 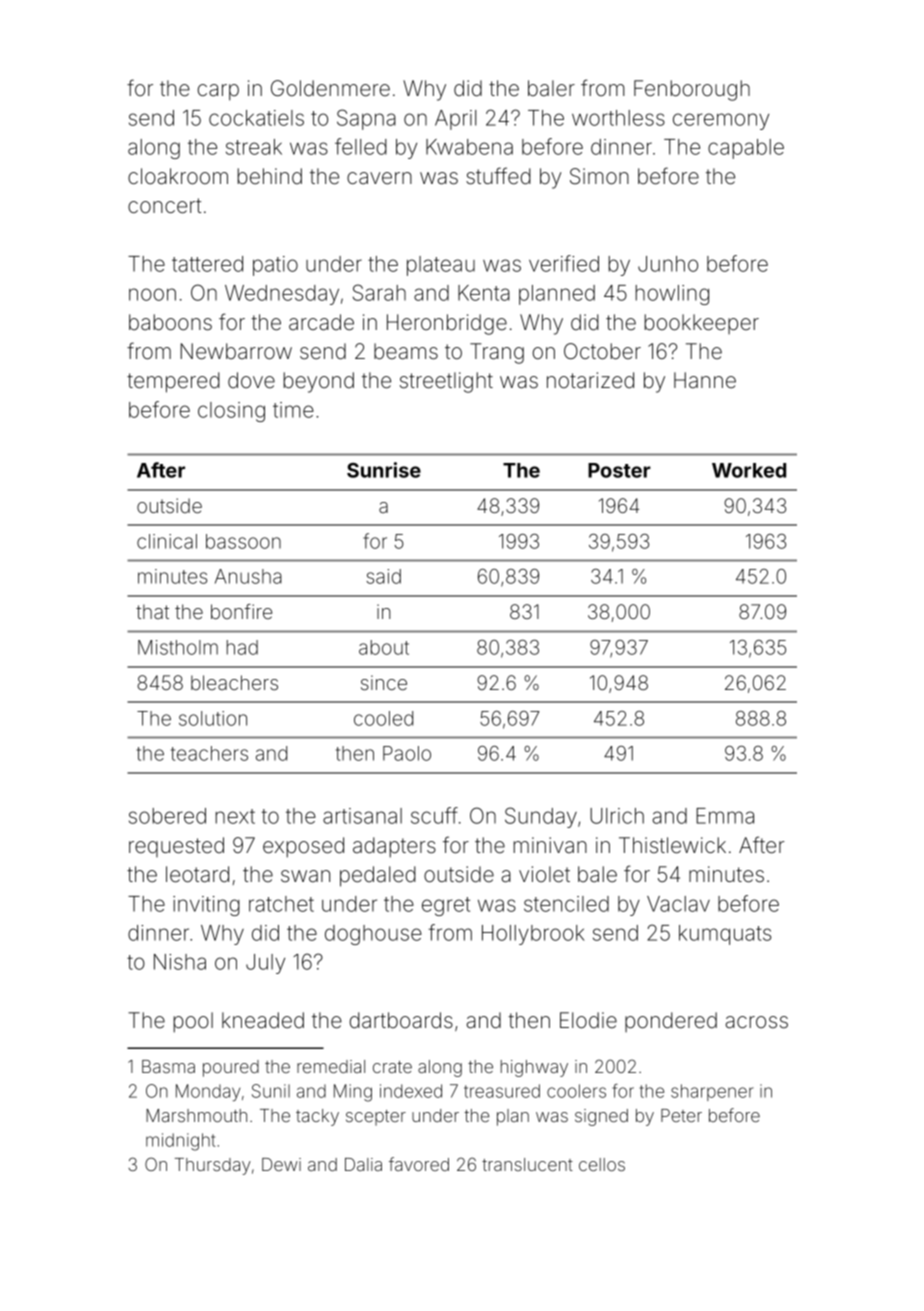 I want to click on cavern, so click(x=379, y=178).
